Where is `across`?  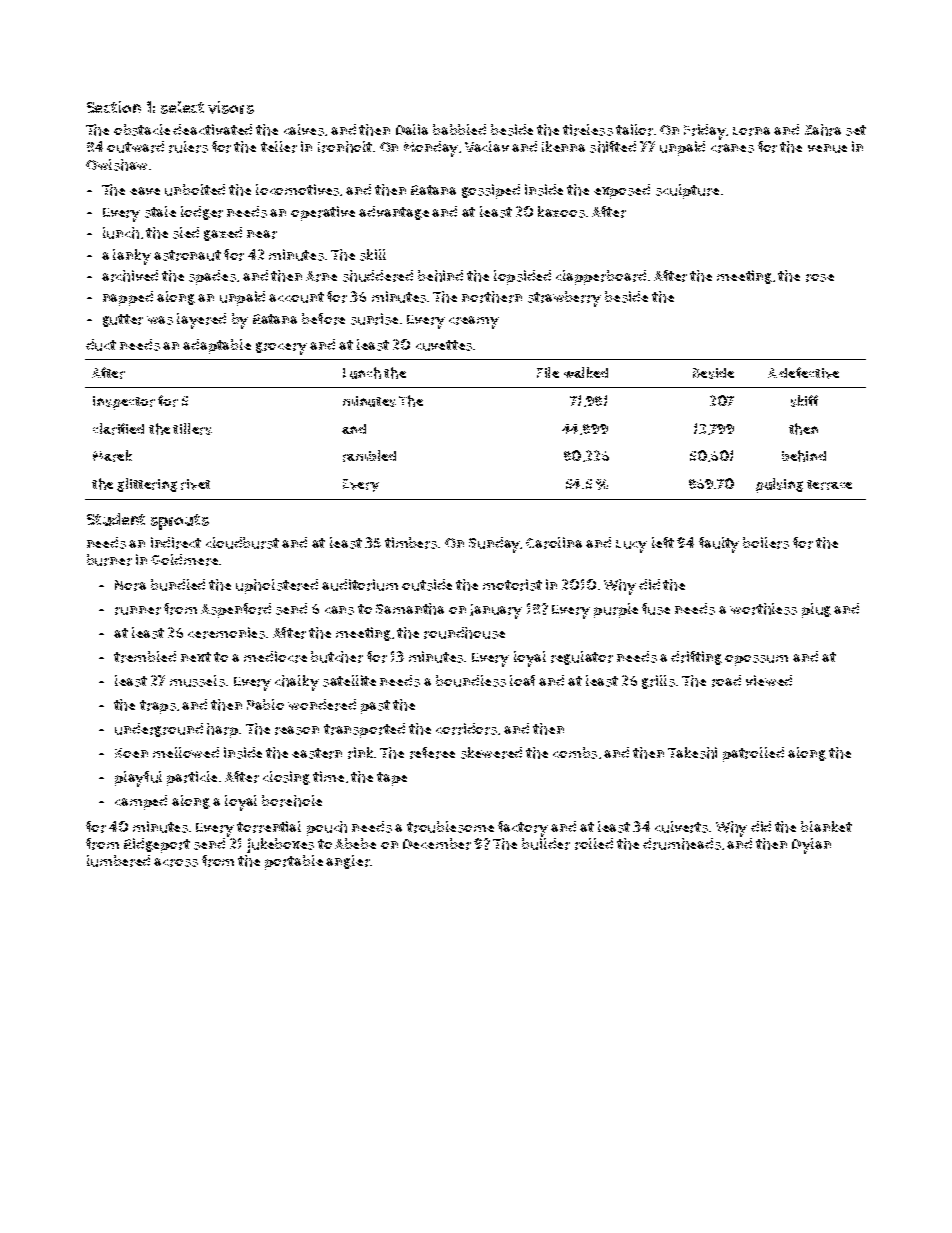 across is located at coordinates (176, 862).
